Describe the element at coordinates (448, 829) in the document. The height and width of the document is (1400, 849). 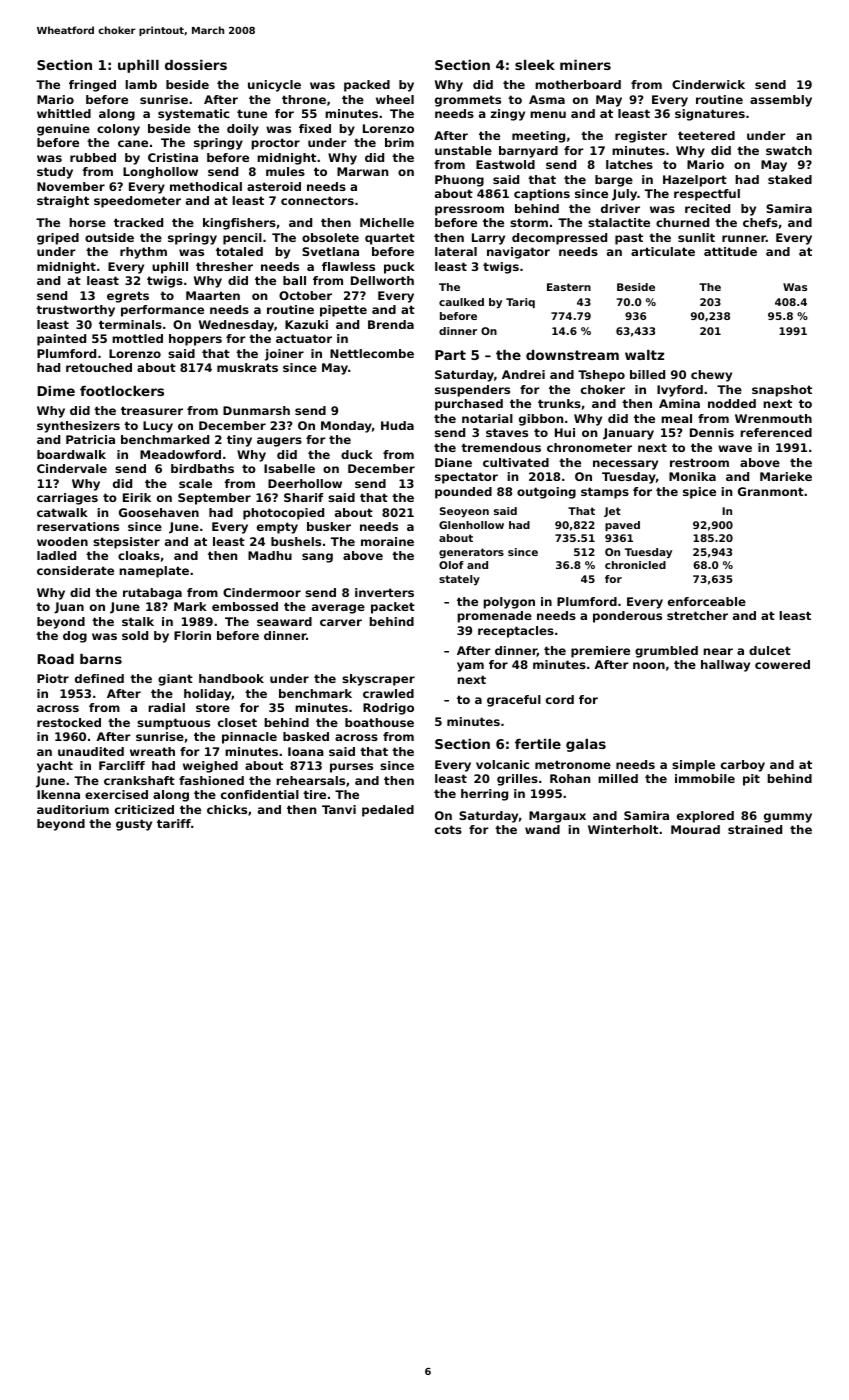
I see `cots` at that location.
